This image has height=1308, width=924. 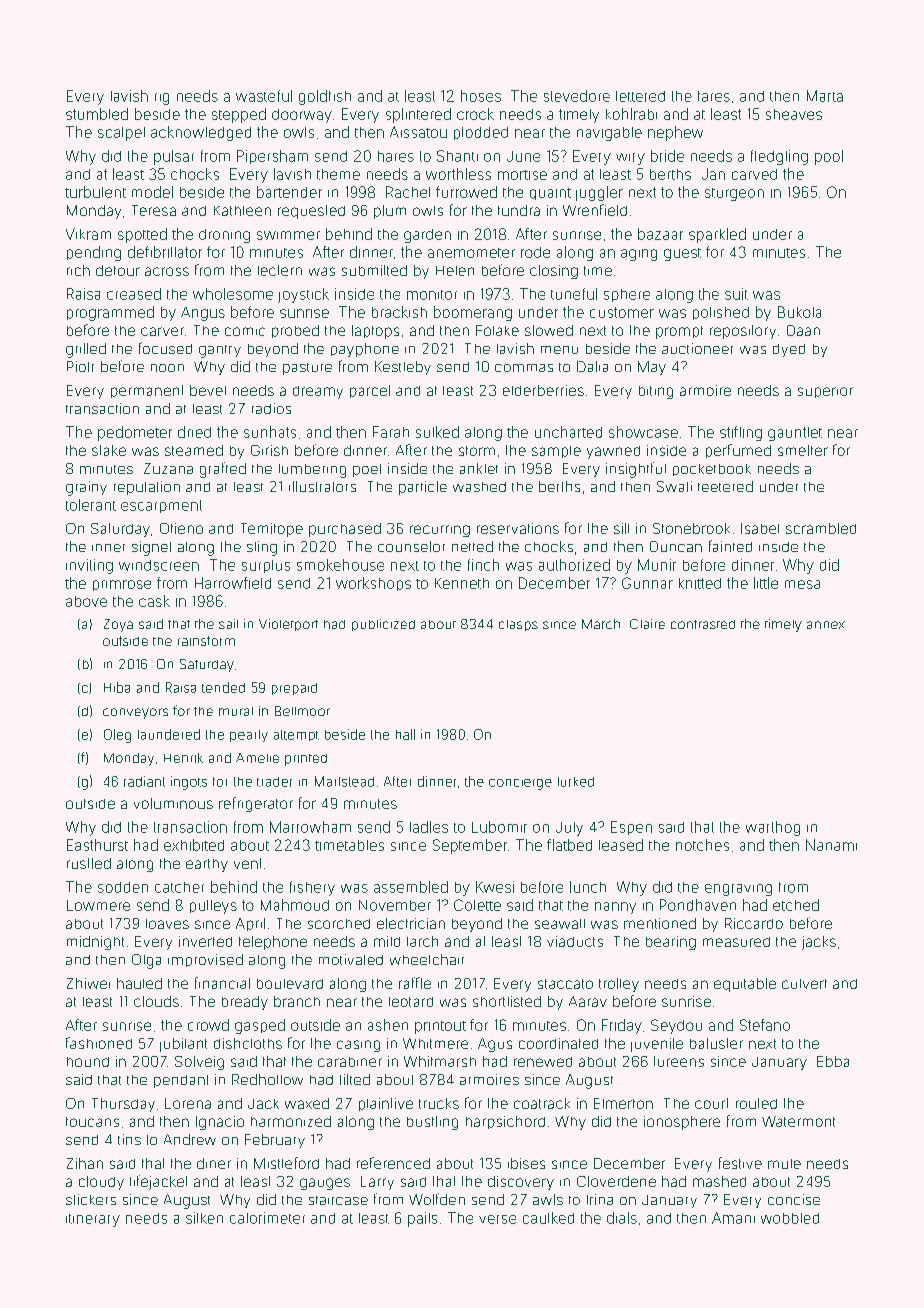 I want to click on Bukola, so click(x=799, y=312).
